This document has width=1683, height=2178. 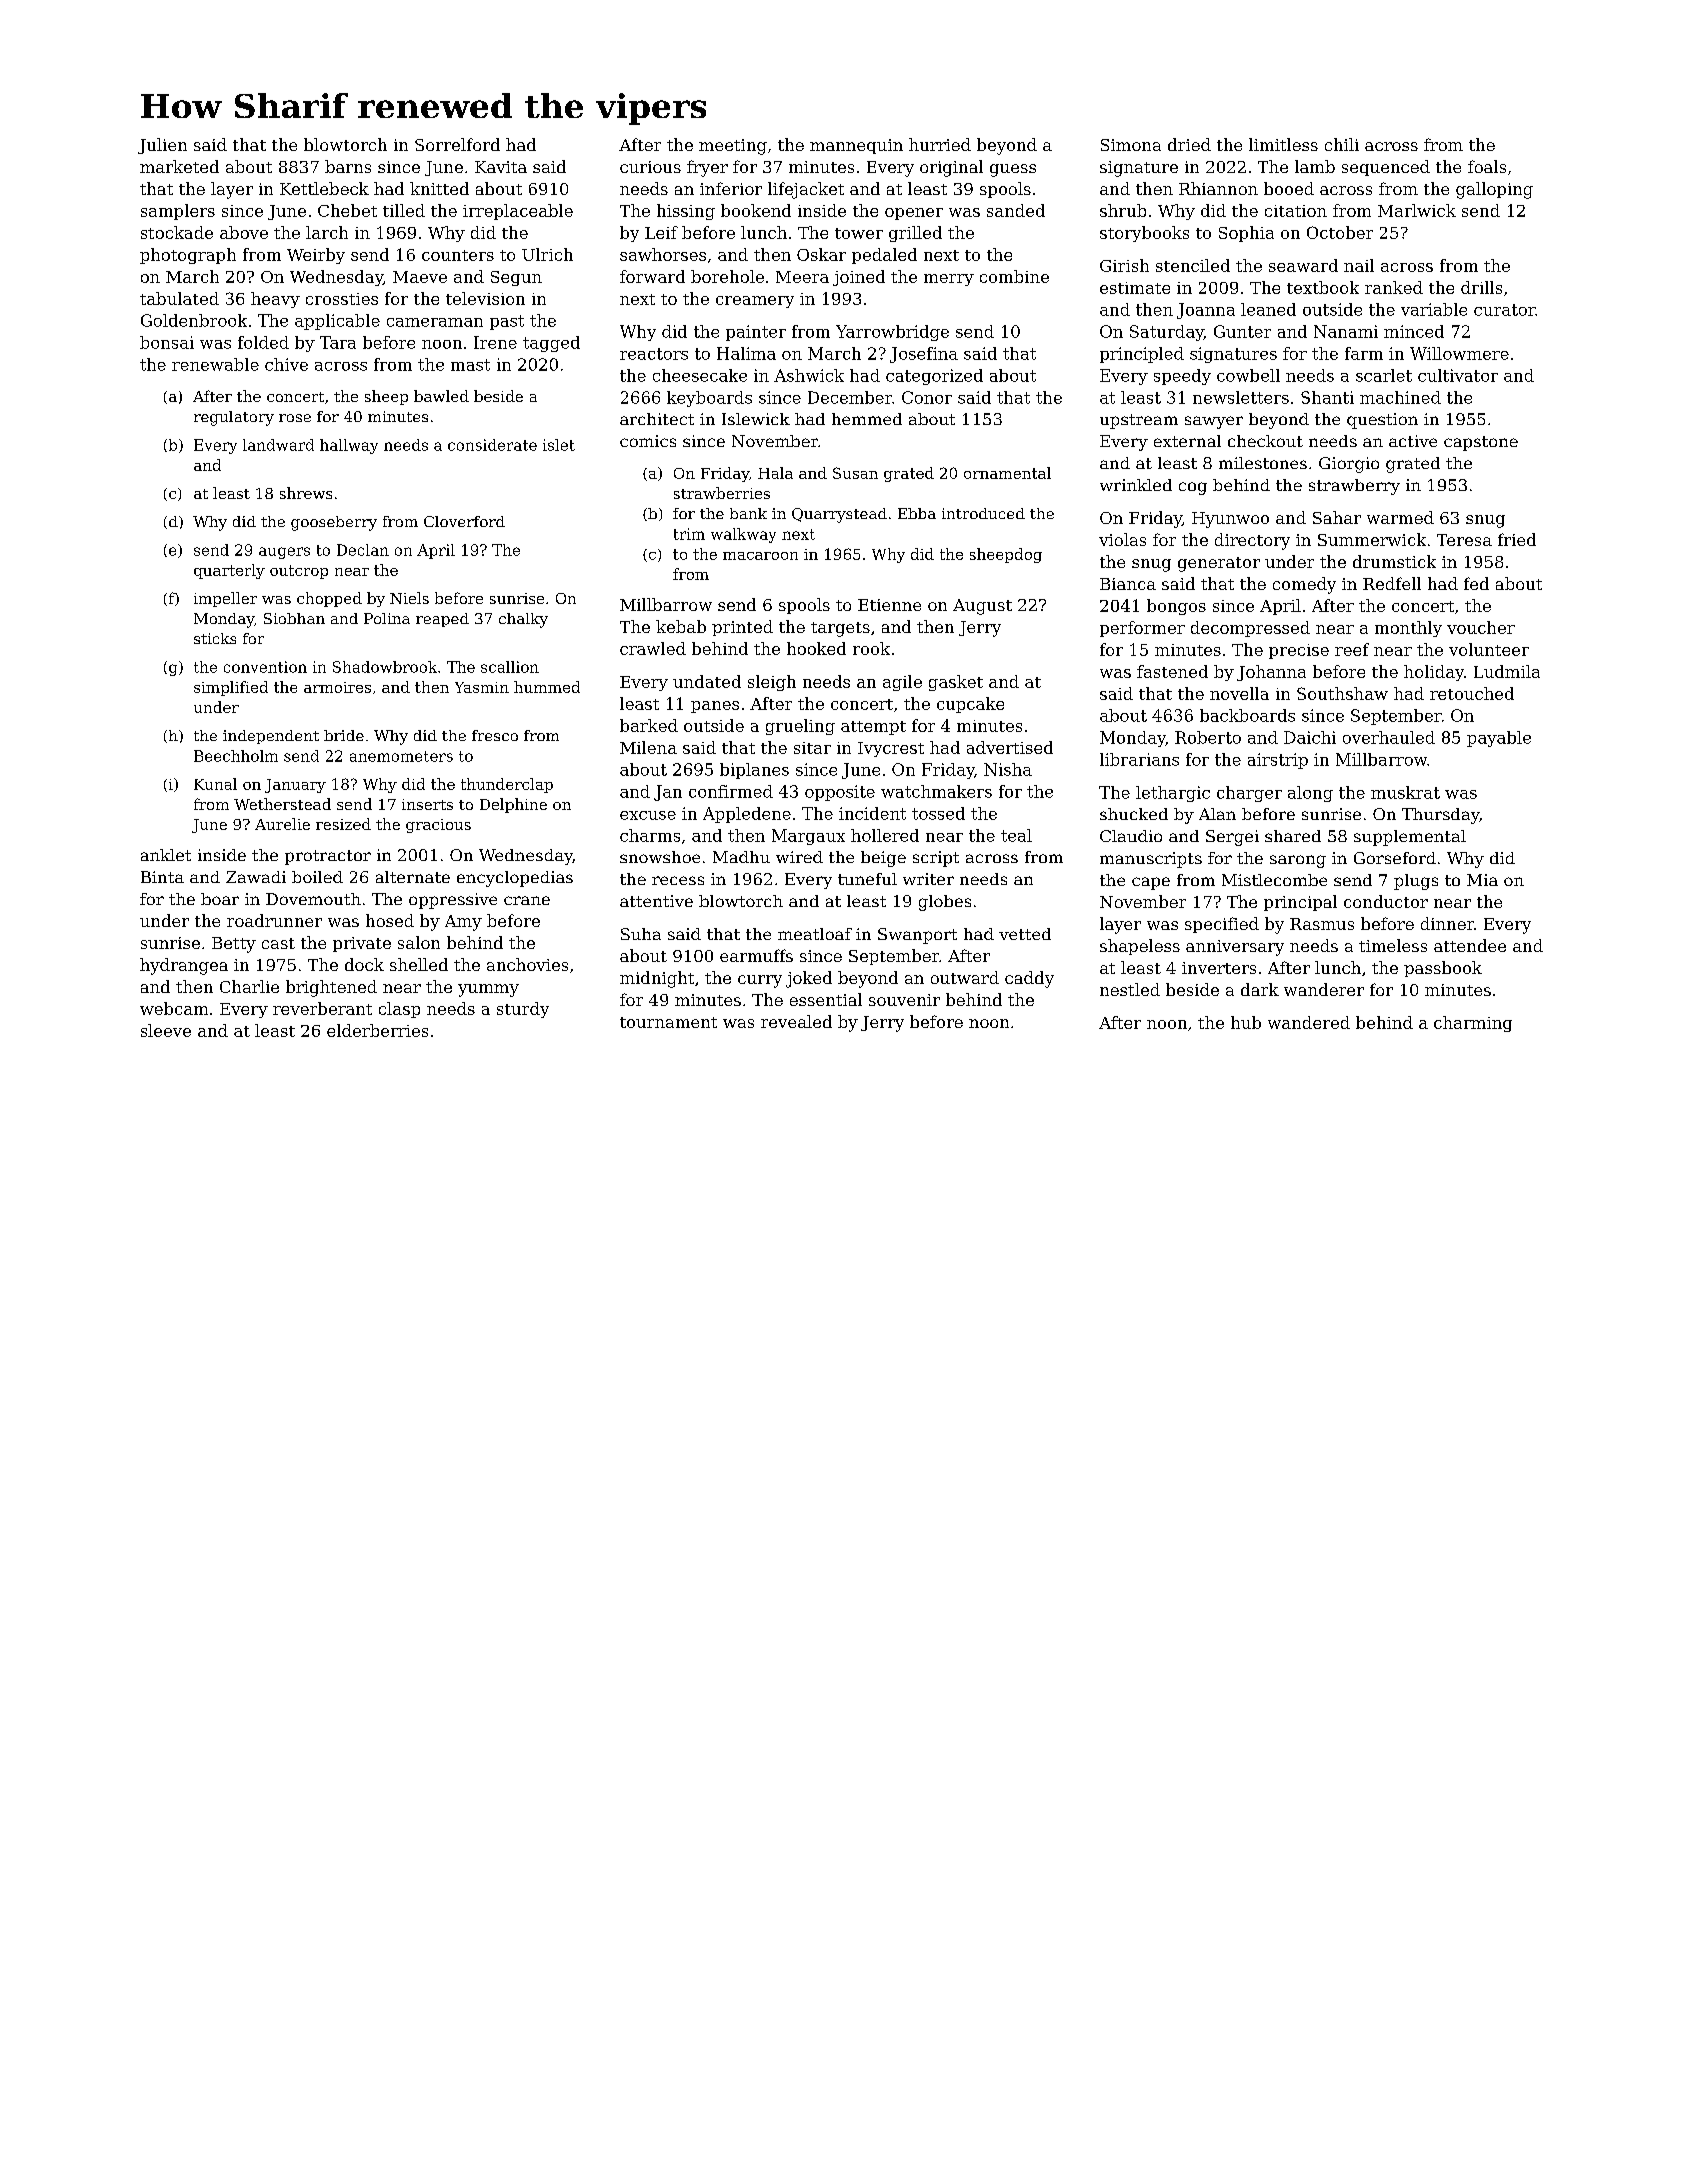 I want to click on hissing, so click(x=686, y=212).
